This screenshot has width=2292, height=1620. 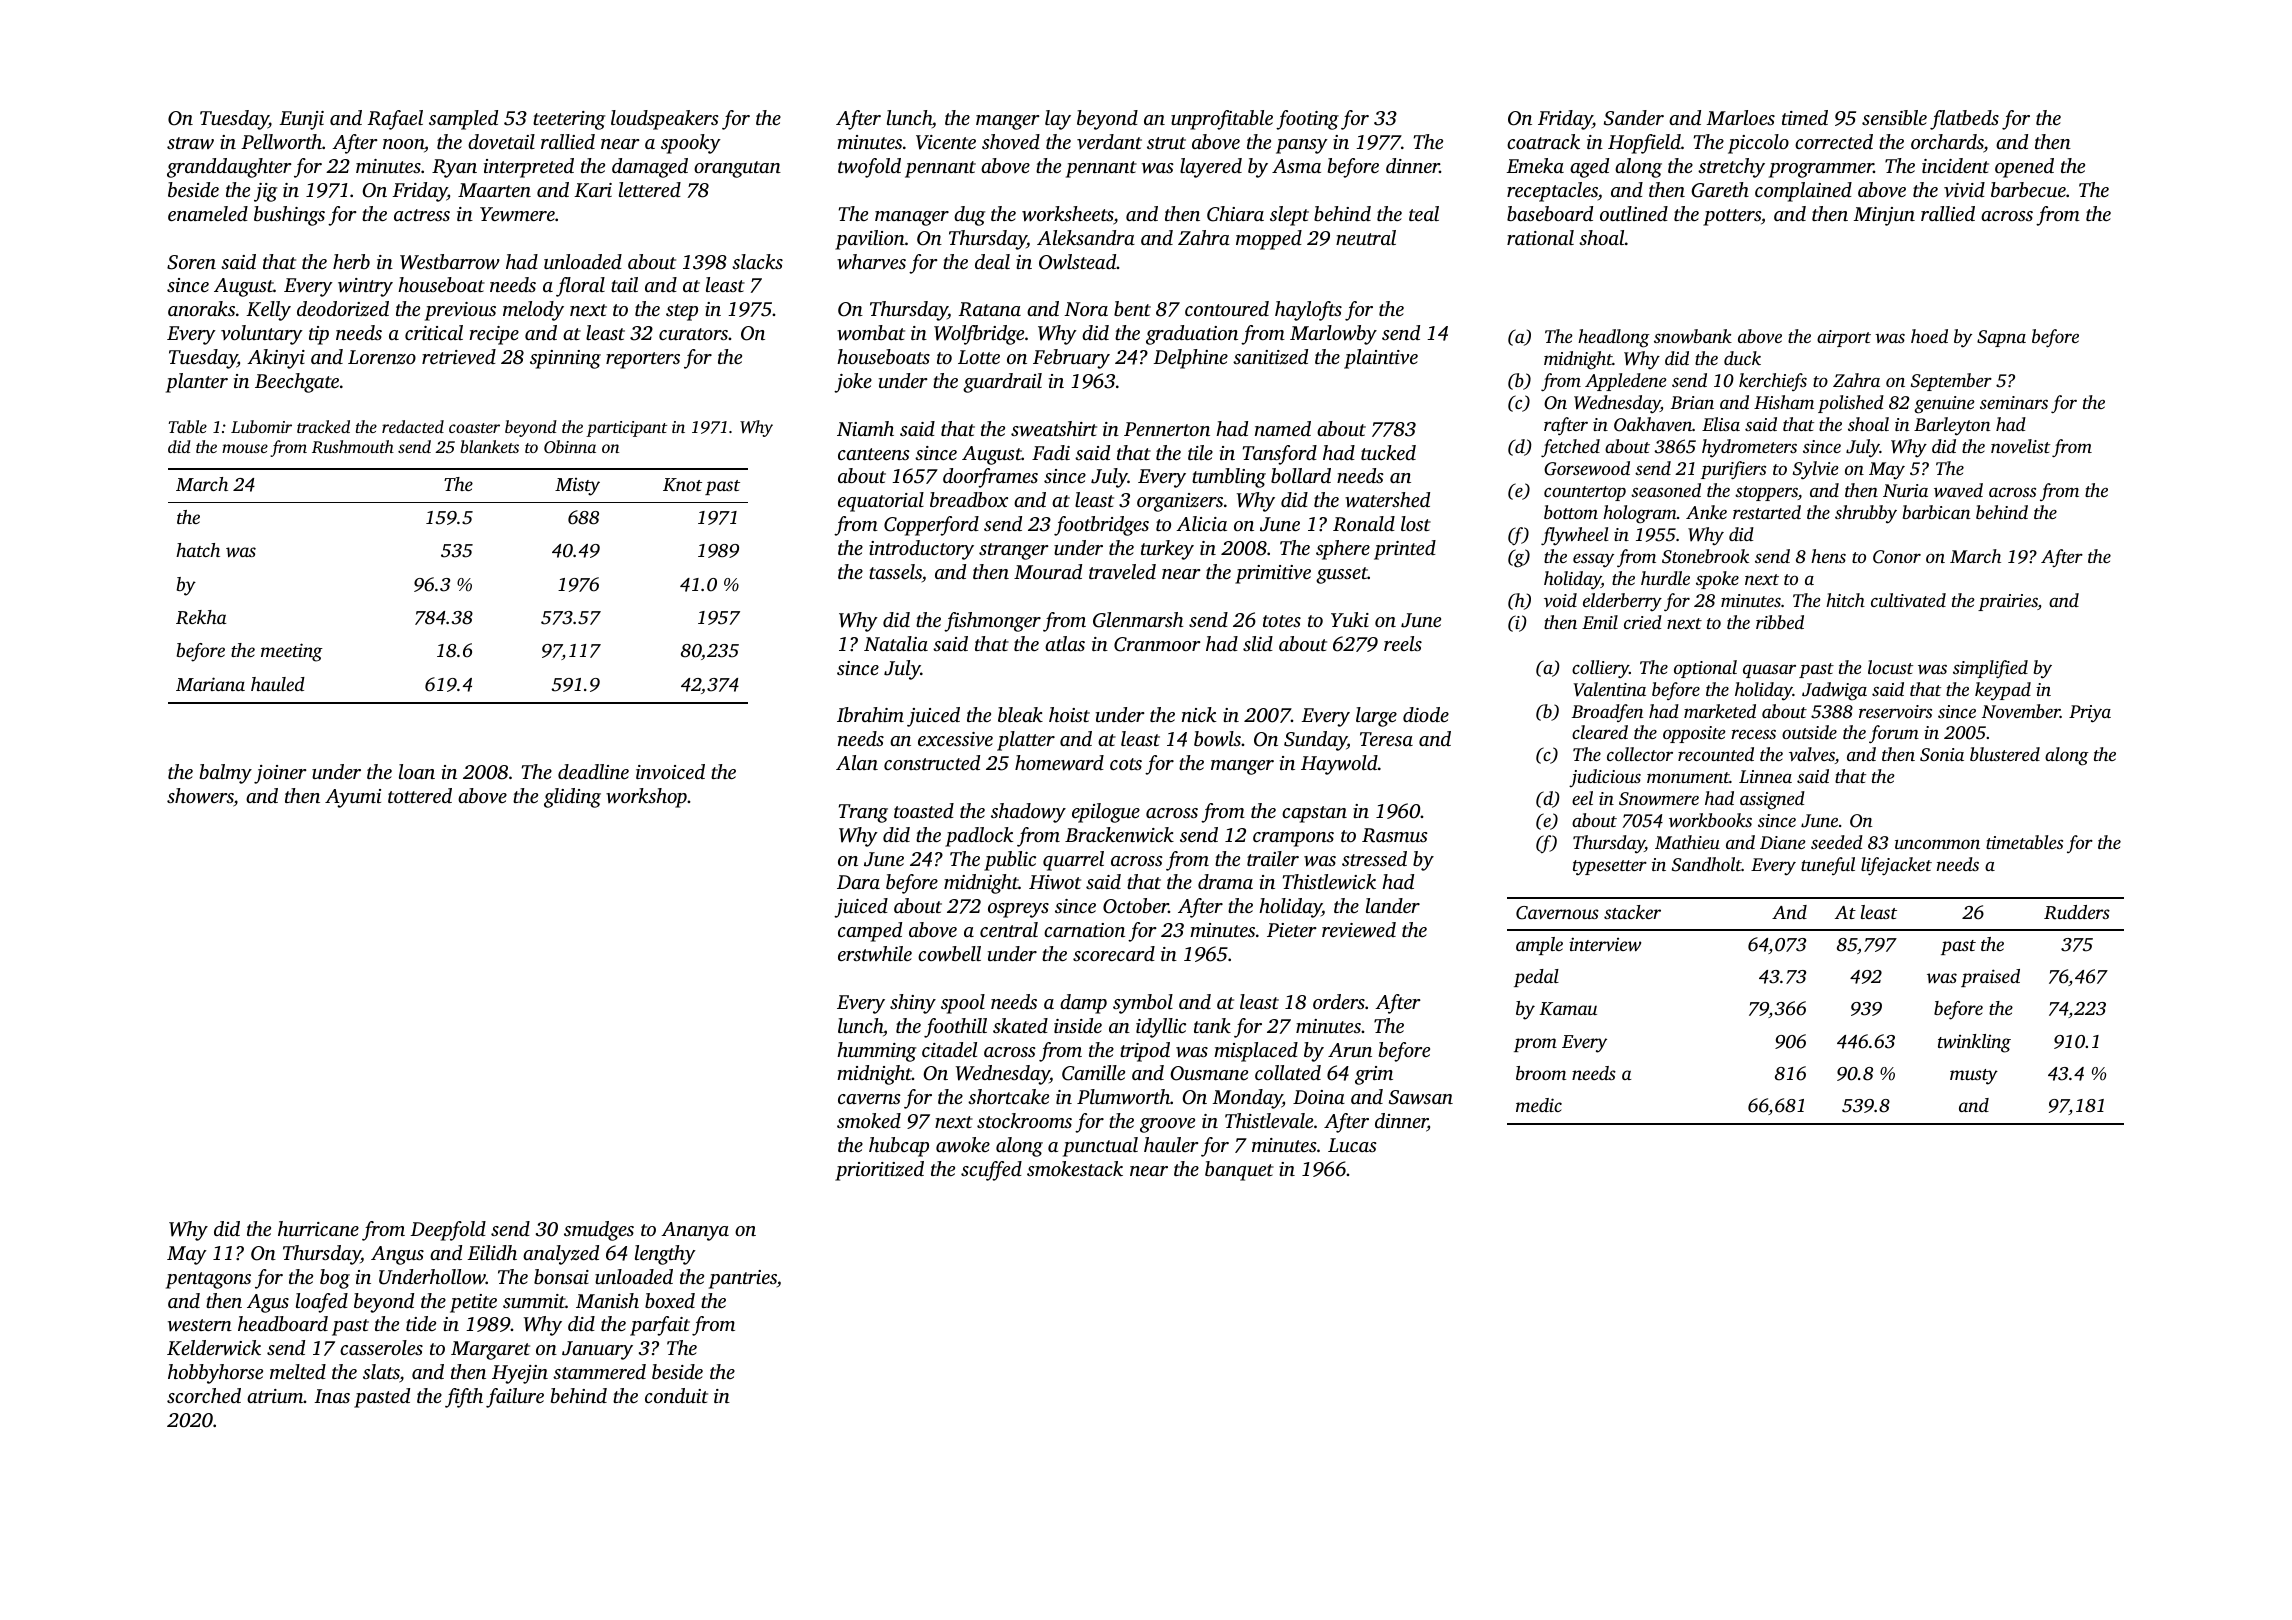 What do you see at coordinates (283, 1323) in the screenshot?
I see `headboard` at bounding box center [283, 1323].
